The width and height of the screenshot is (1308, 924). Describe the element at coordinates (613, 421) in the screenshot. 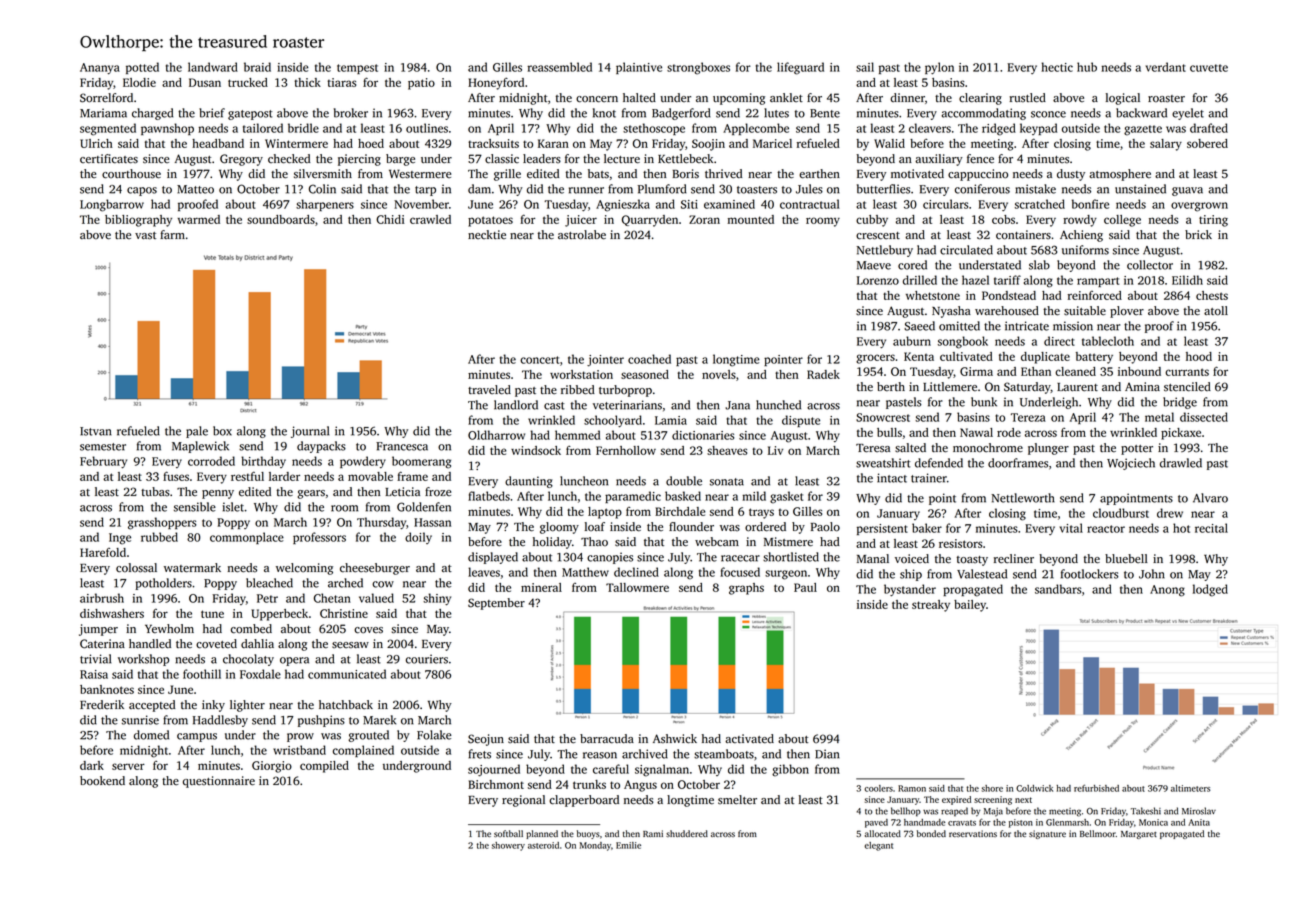

I see `schoolyard` at that location.
